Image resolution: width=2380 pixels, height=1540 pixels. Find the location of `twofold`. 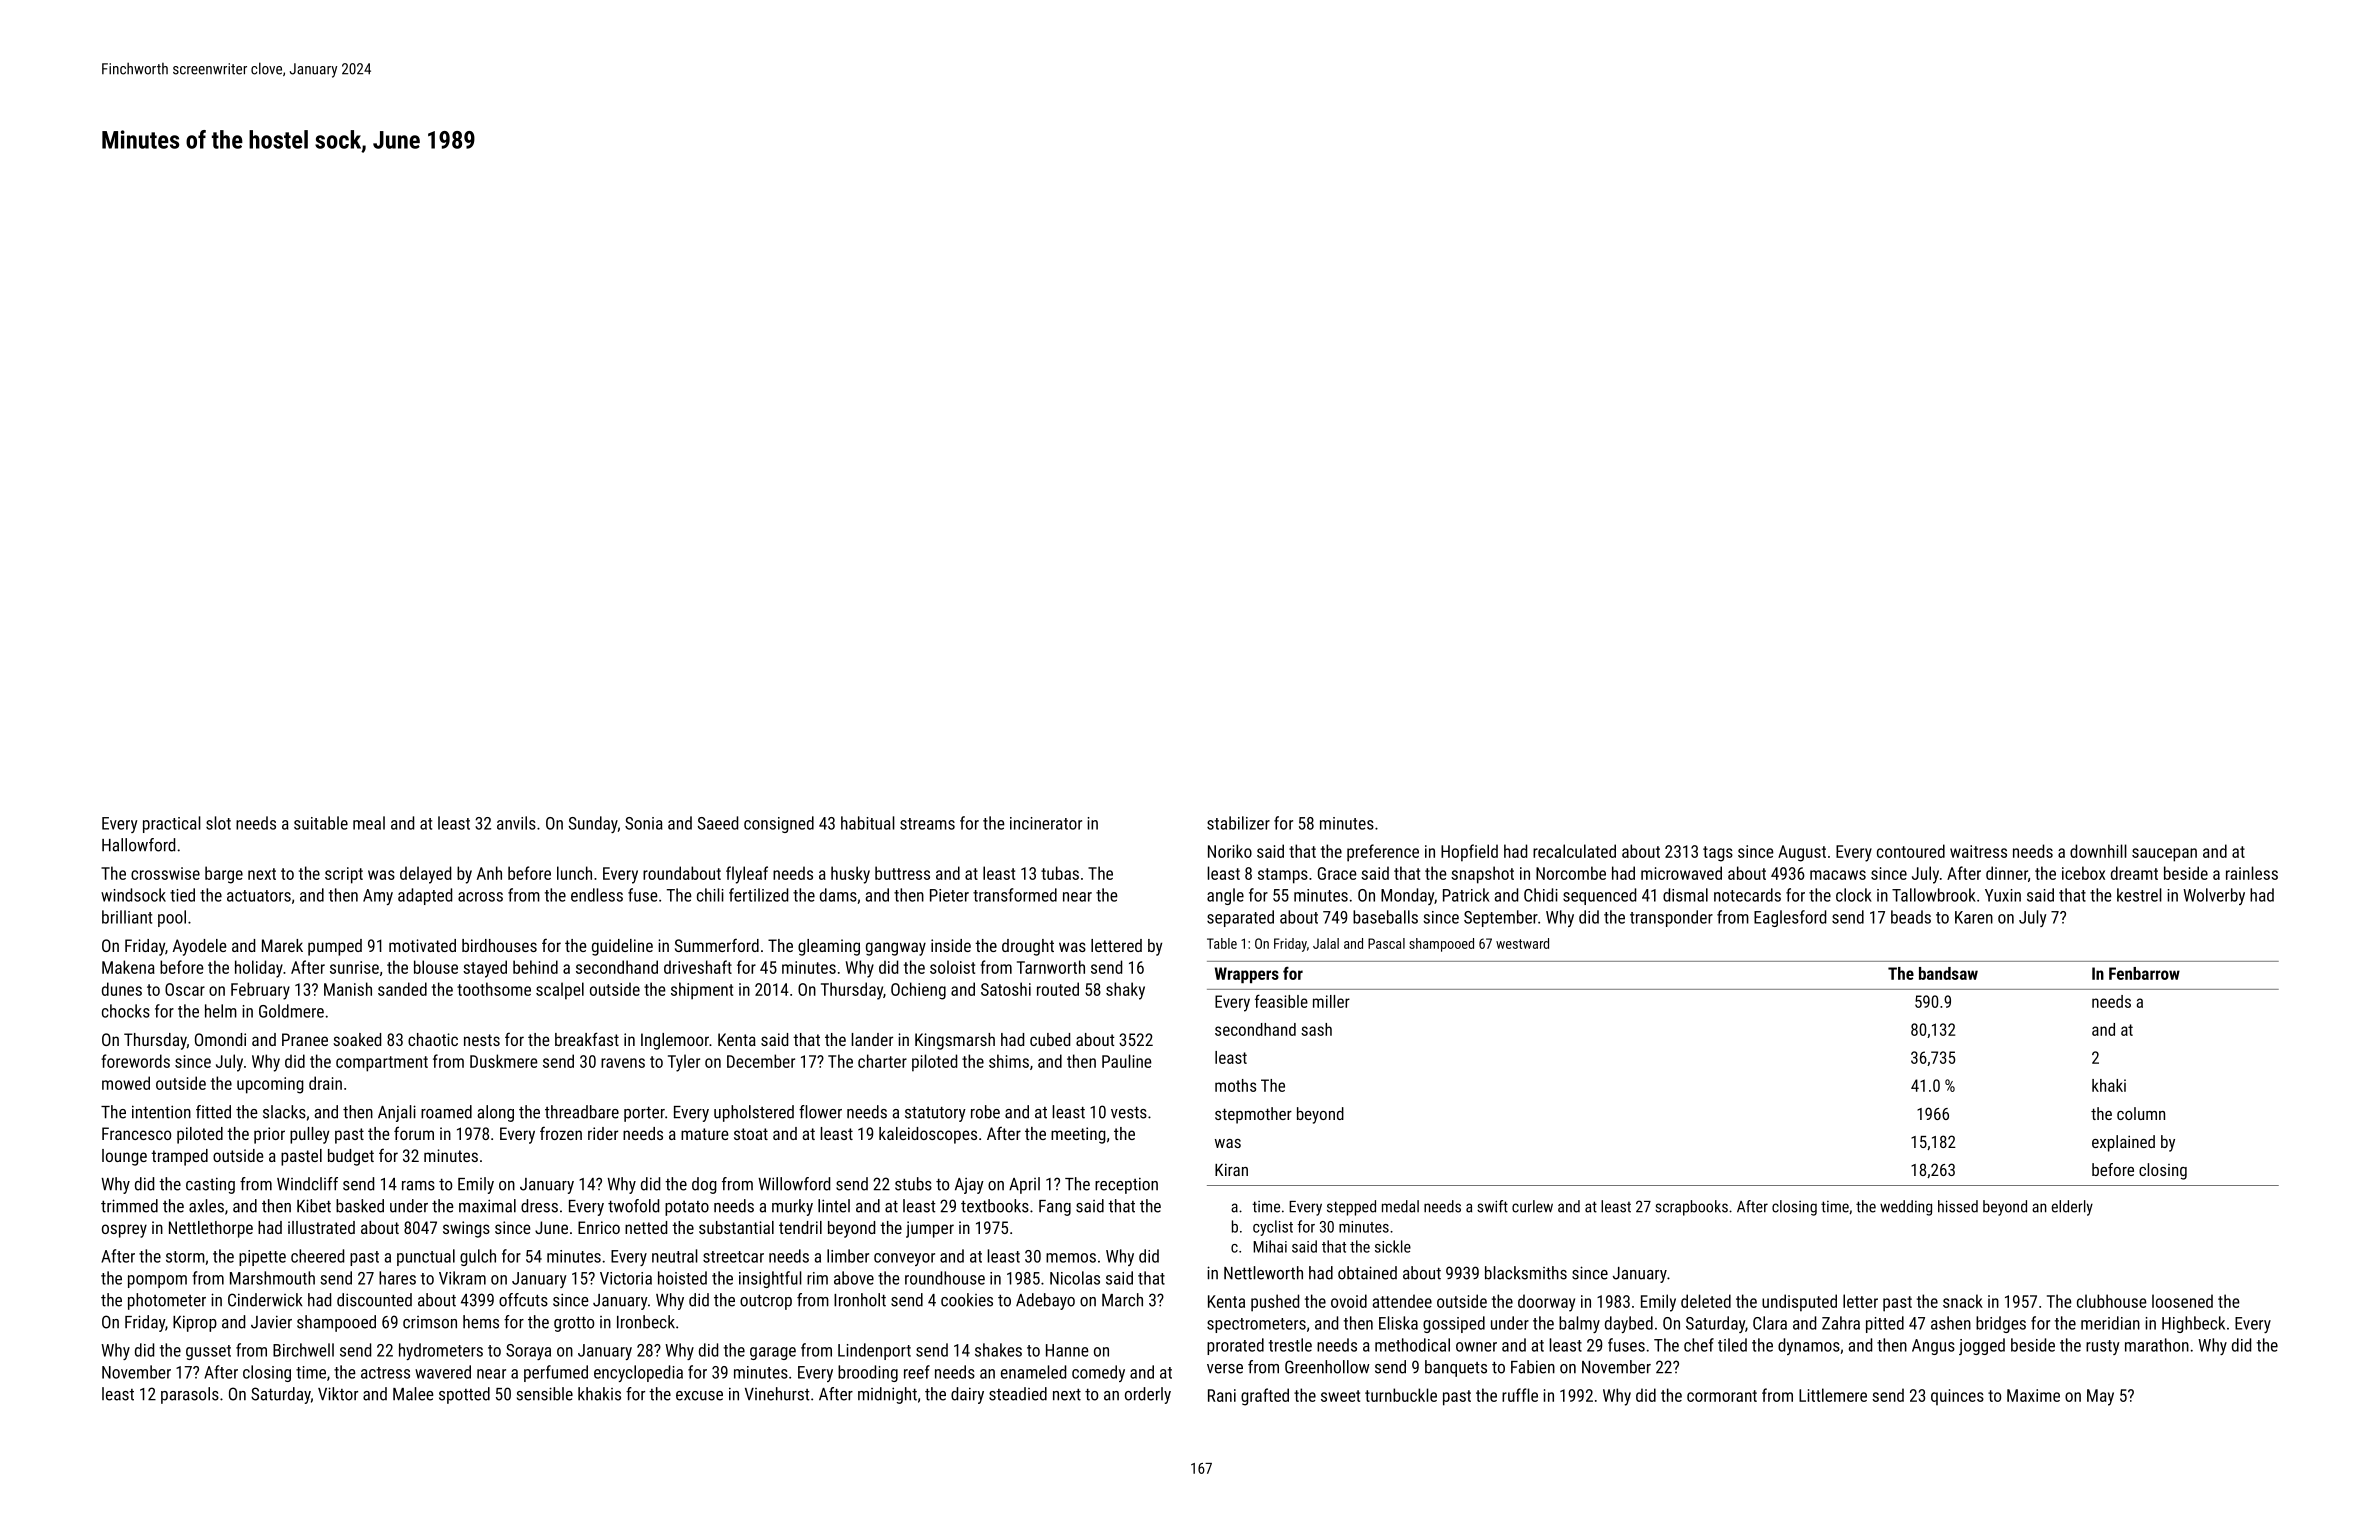

twofold is located at coordinates (633, 1206).
